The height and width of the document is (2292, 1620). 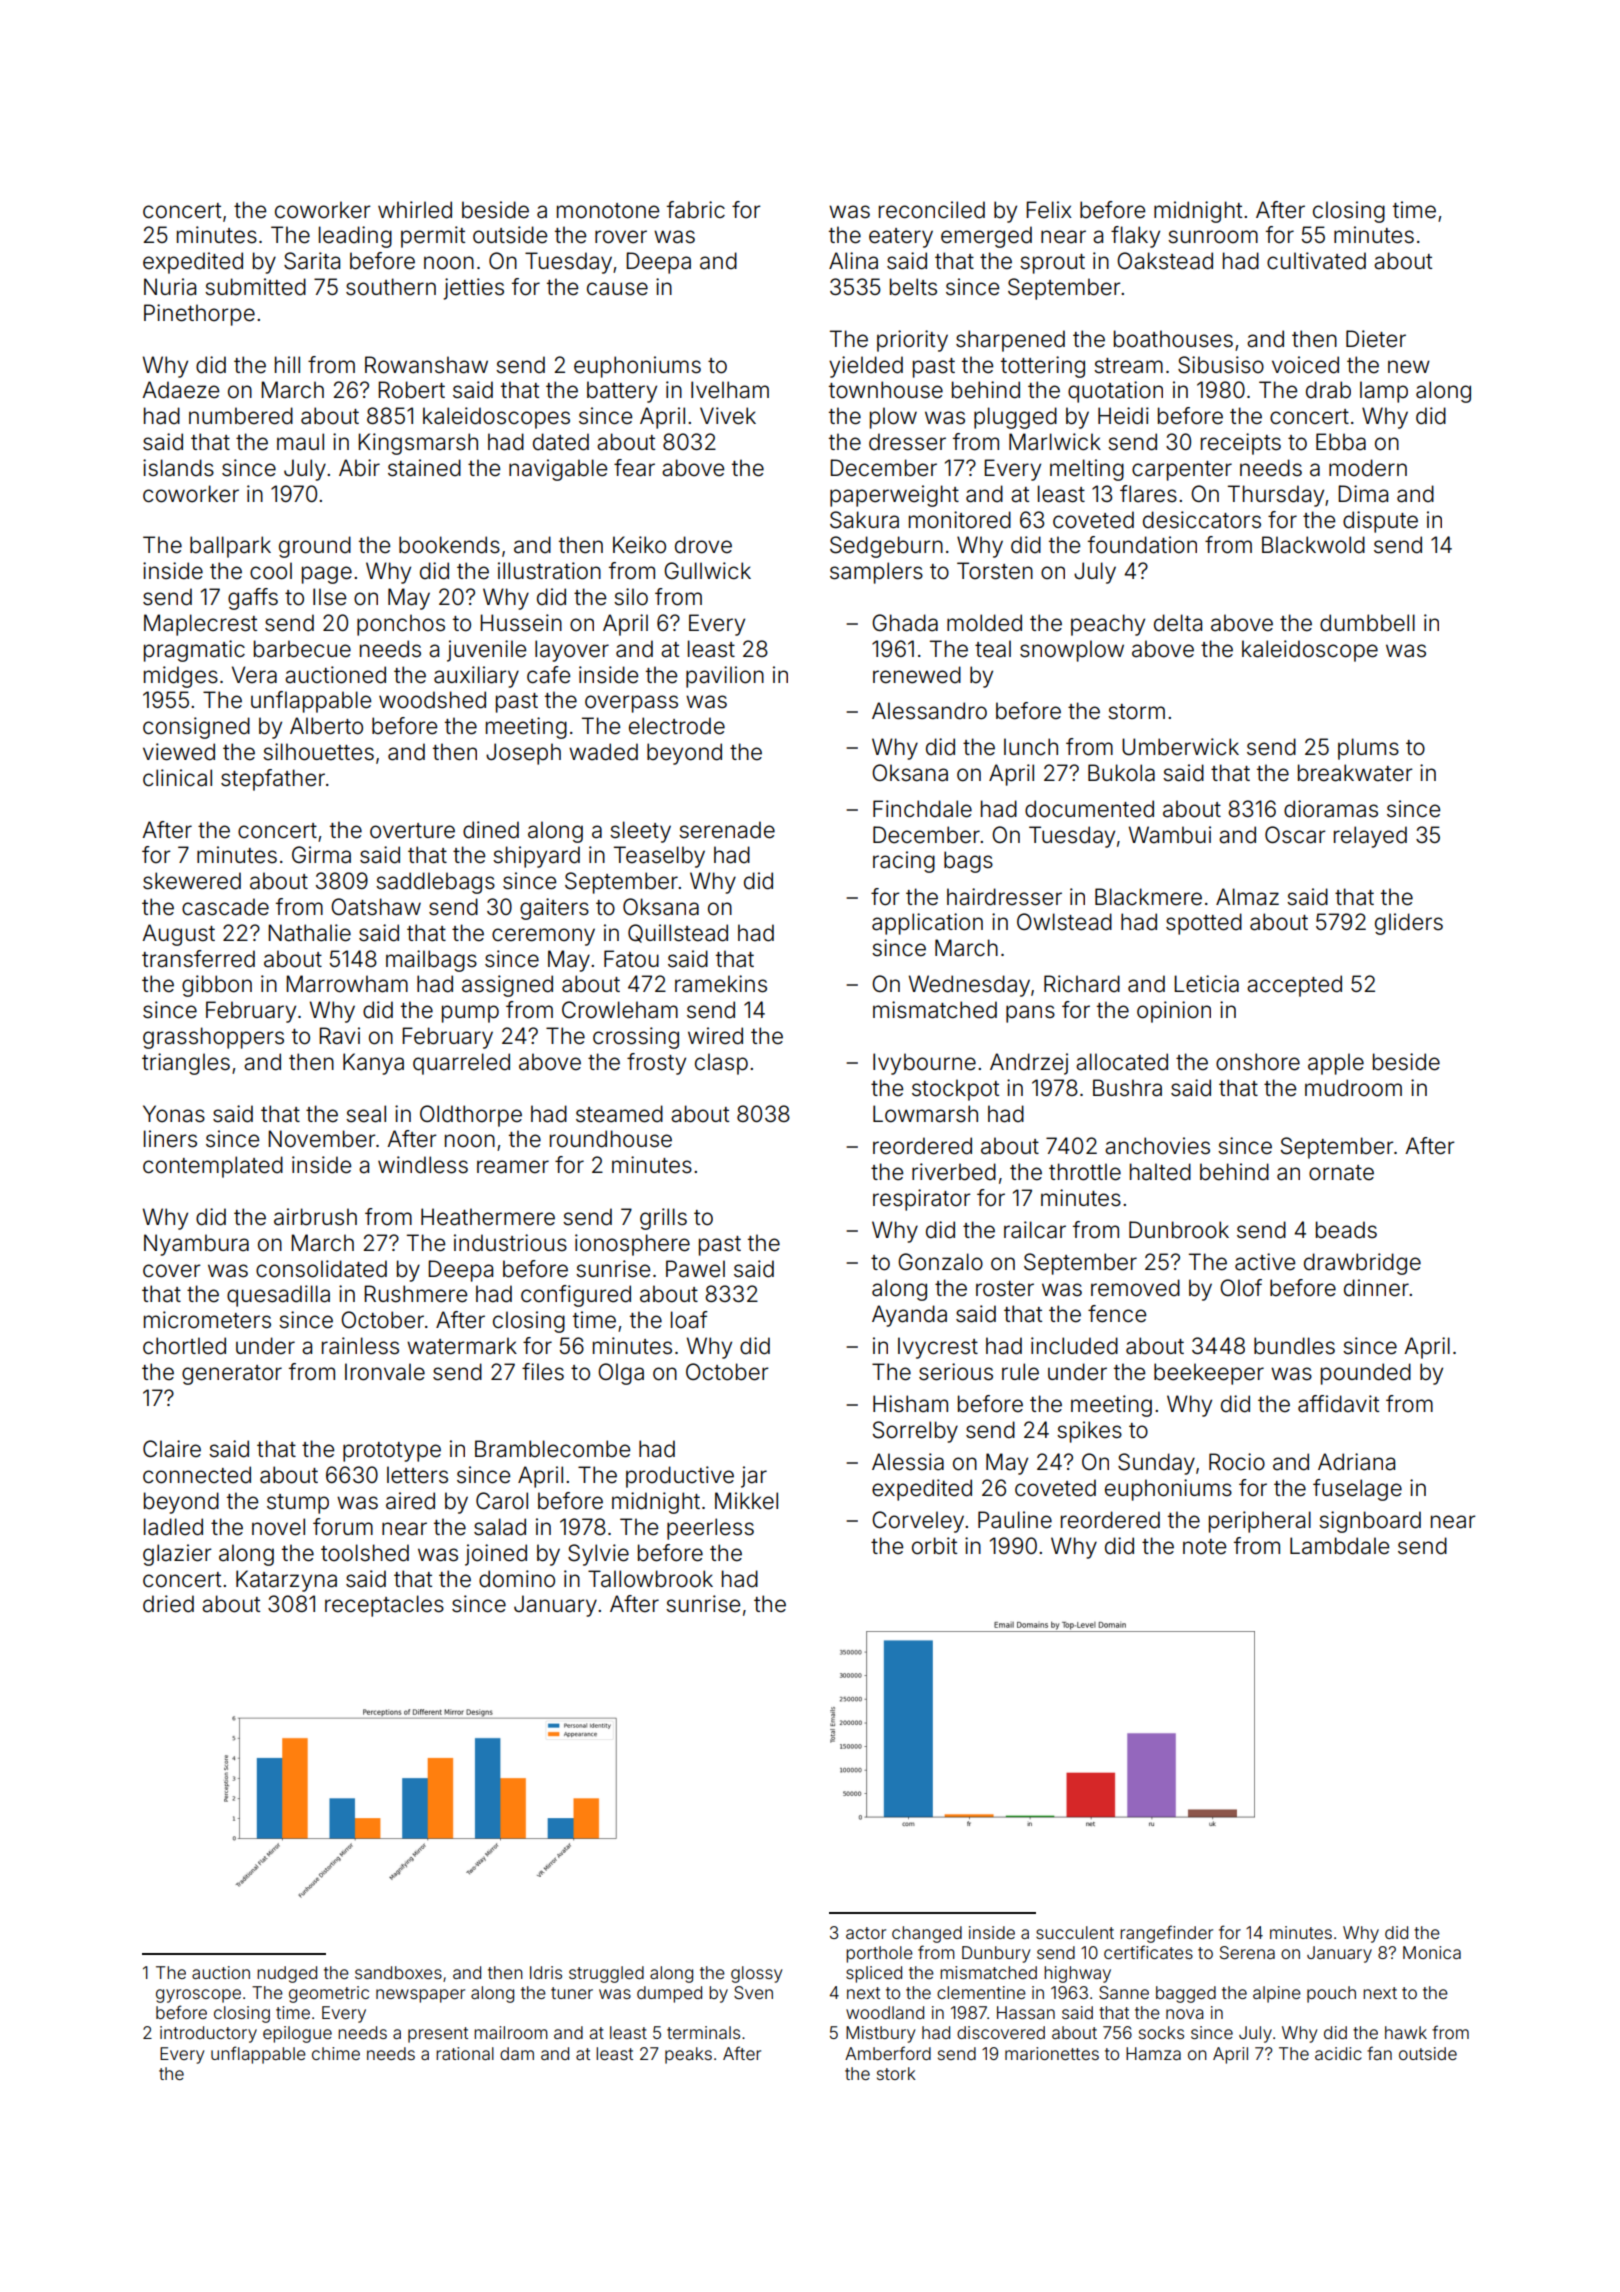 What do you see at coordinates (1157, 1146) in the document?
I see `anchovies` at bounding box center [1157, 1146].
